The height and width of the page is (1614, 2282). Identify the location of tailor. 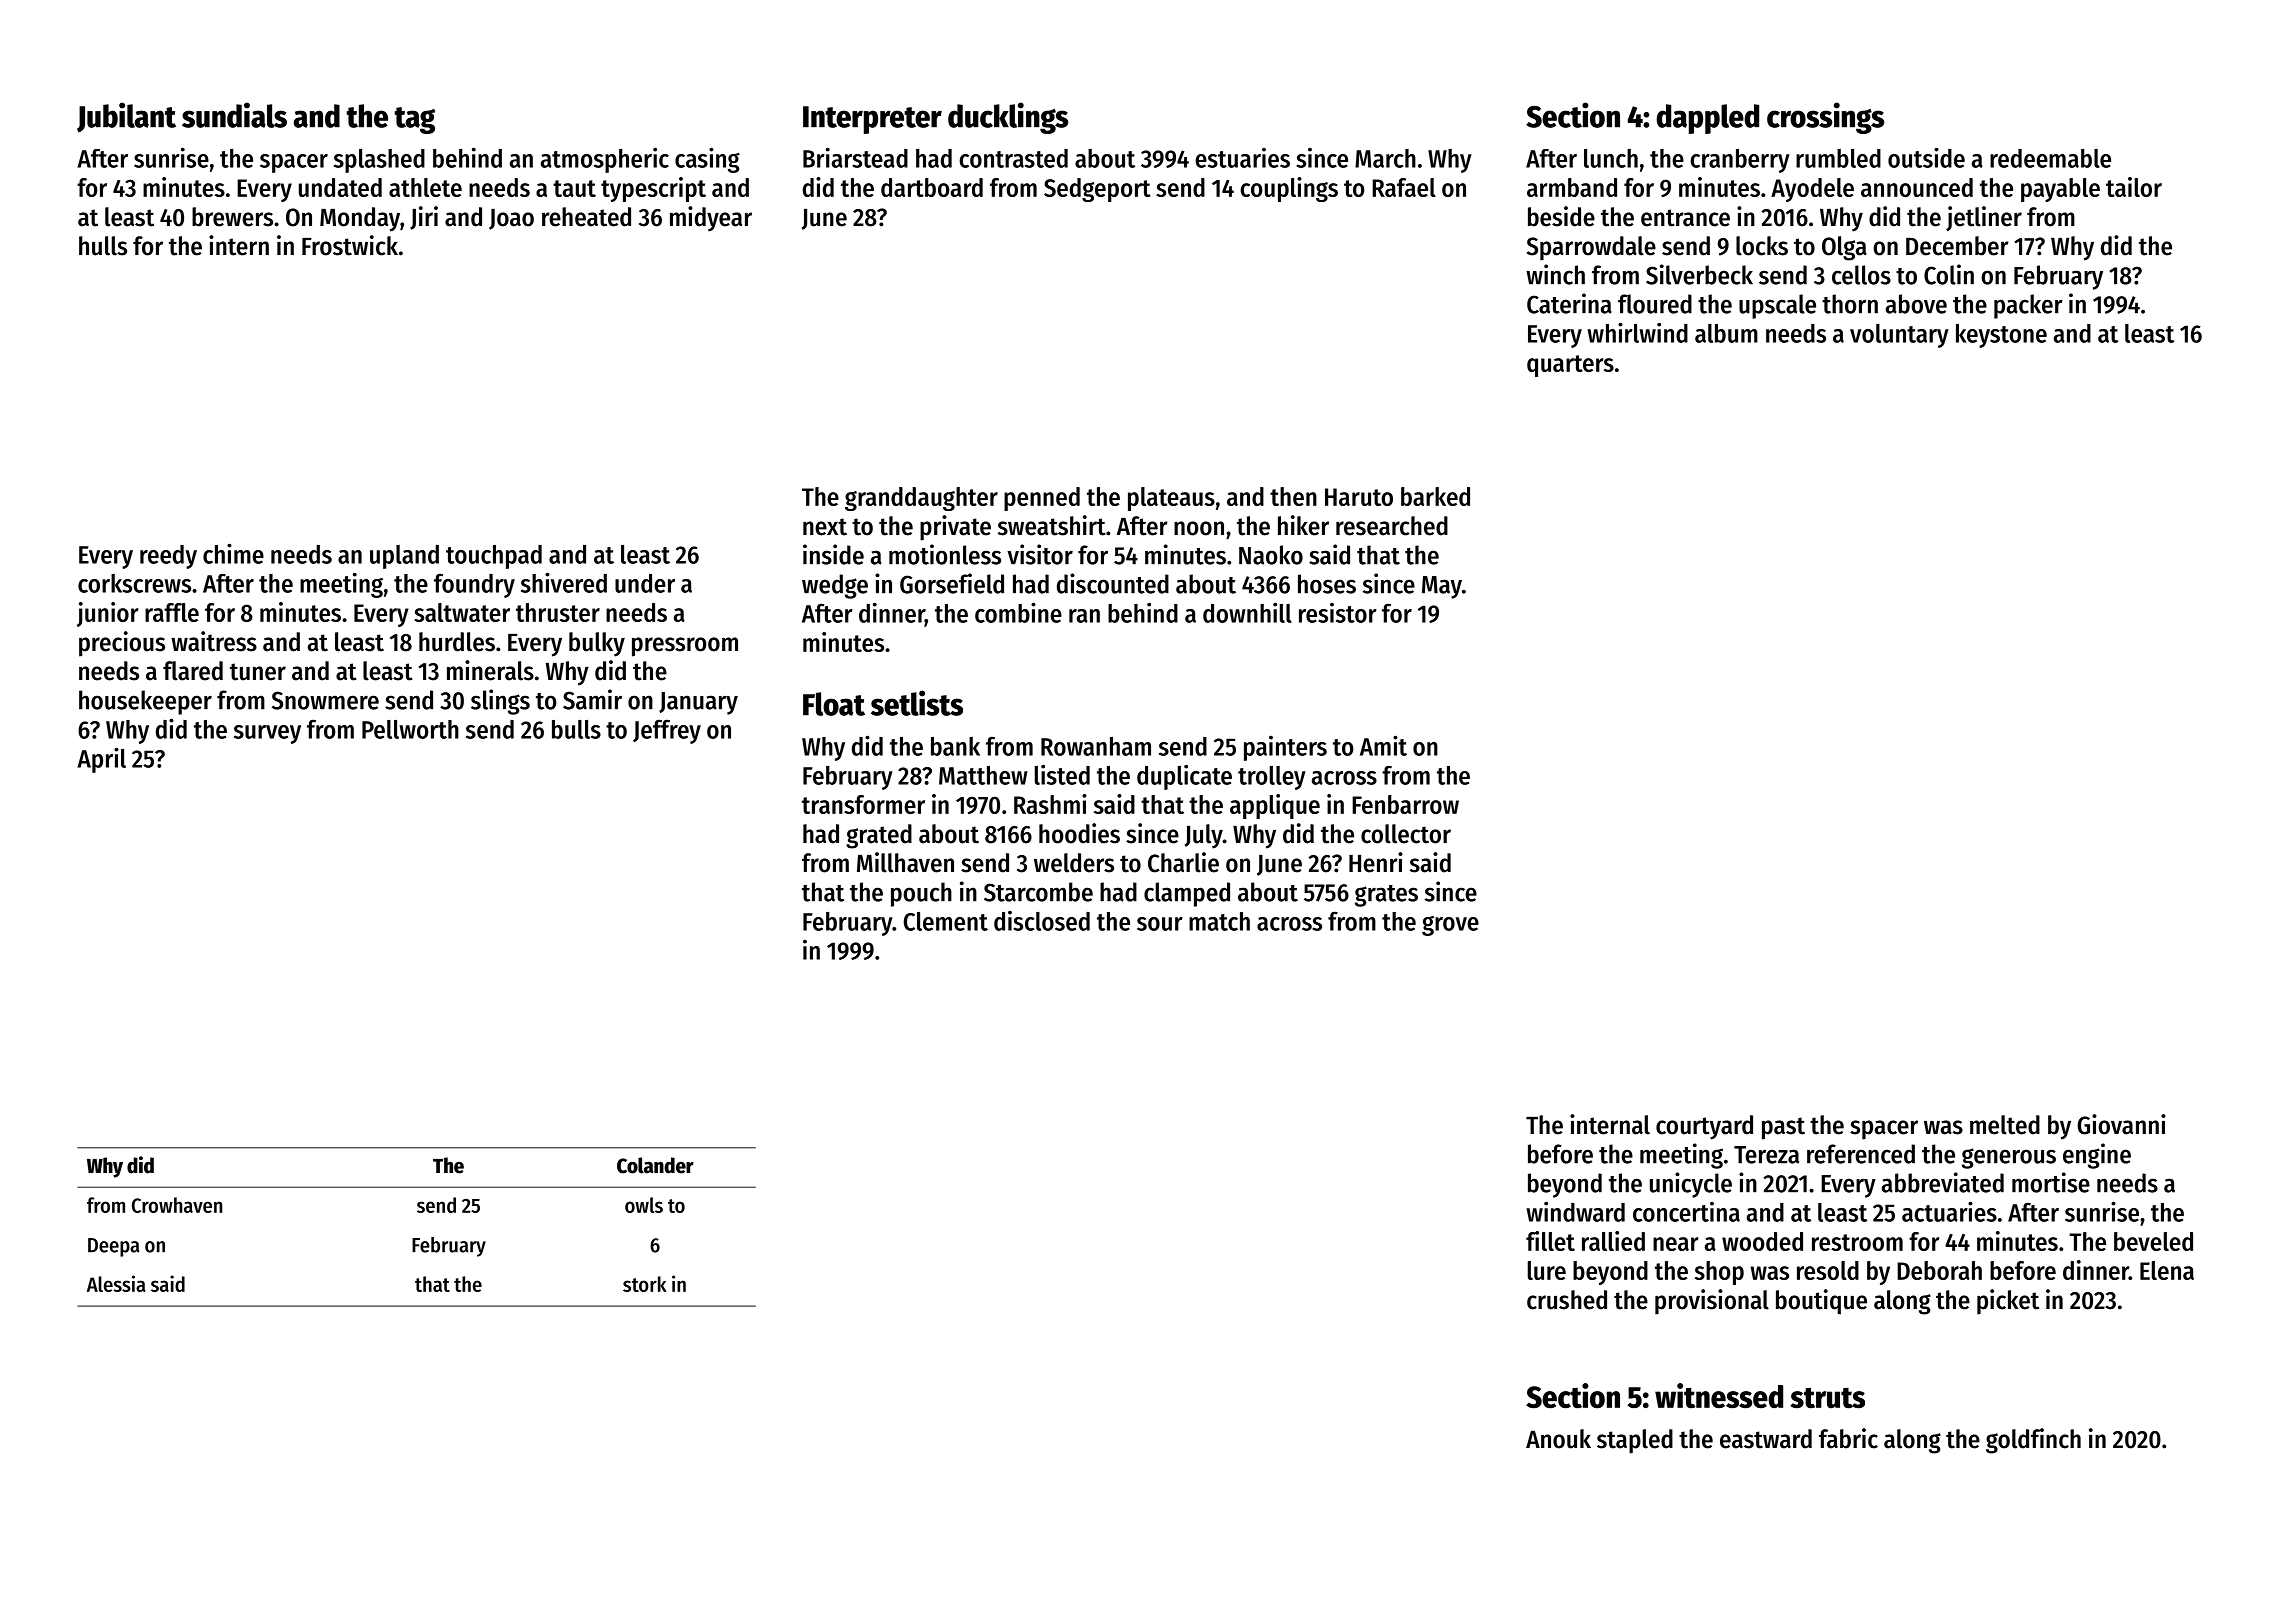
(2134, 187).
